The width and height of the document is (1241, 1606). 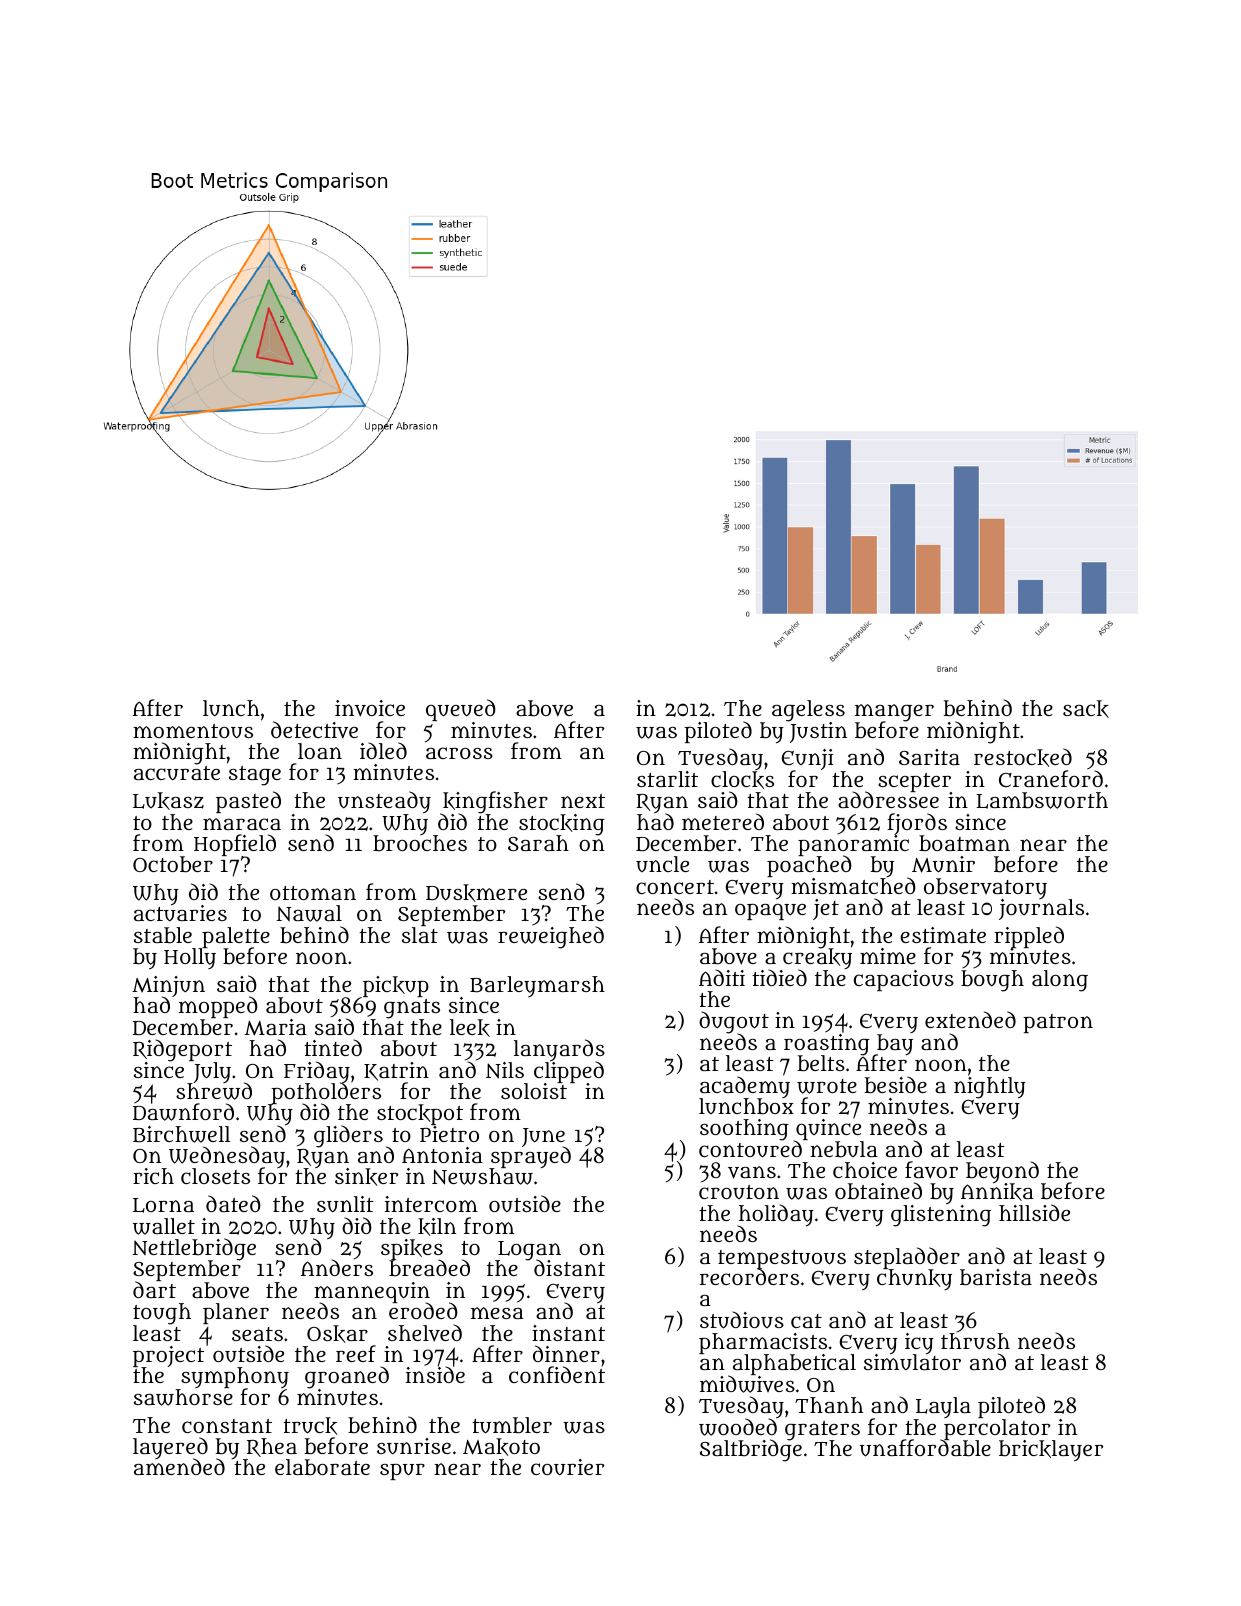 What do you see at coordinates (894, 713) in the document?
I see `manger` at bounding box center [894, 713].
